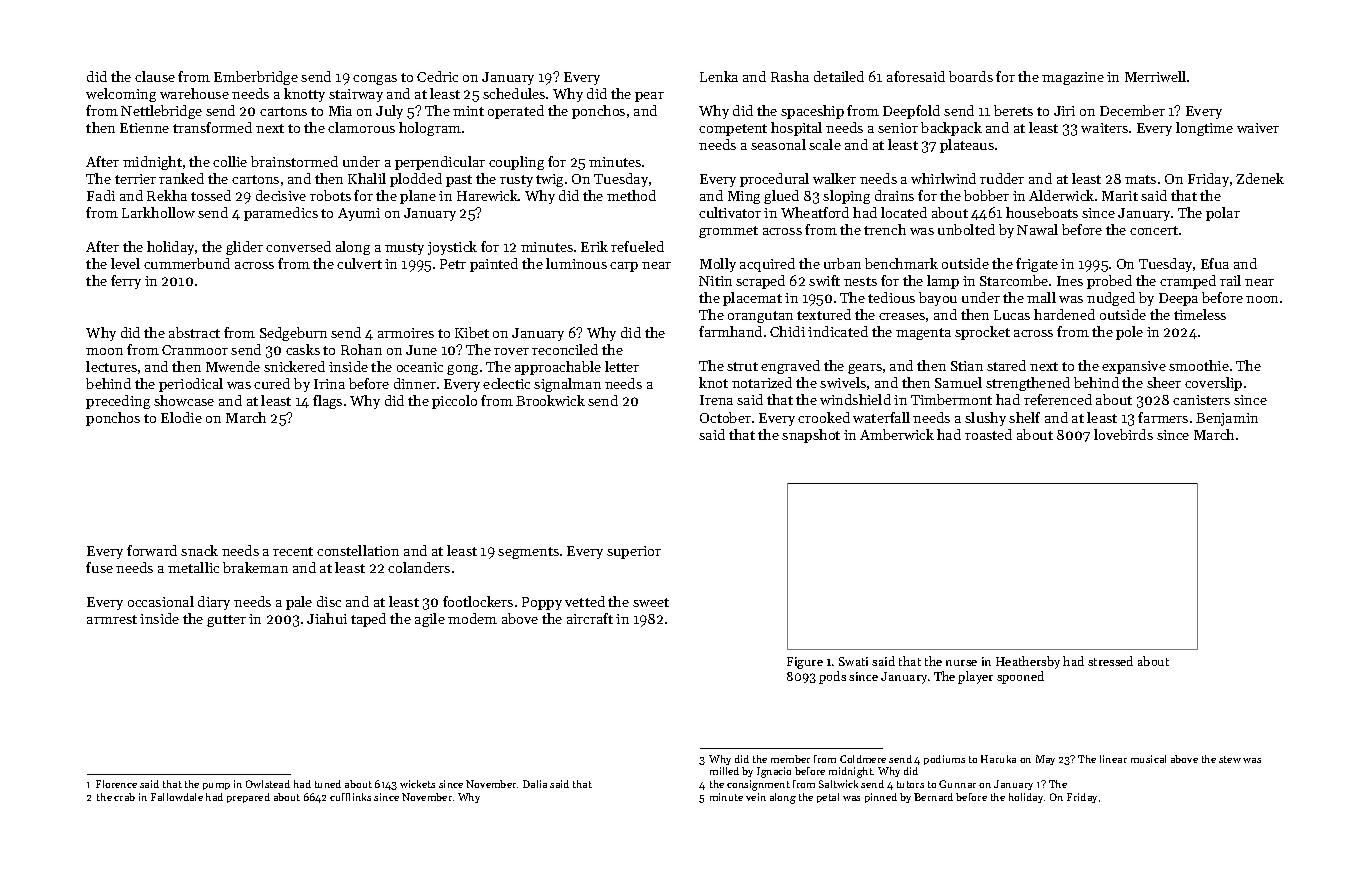 Image resolution: width=1372 pixels, height=887 pixels. Describe the element at coordinates (756, 797) in the document. I see `vein` at that location.
